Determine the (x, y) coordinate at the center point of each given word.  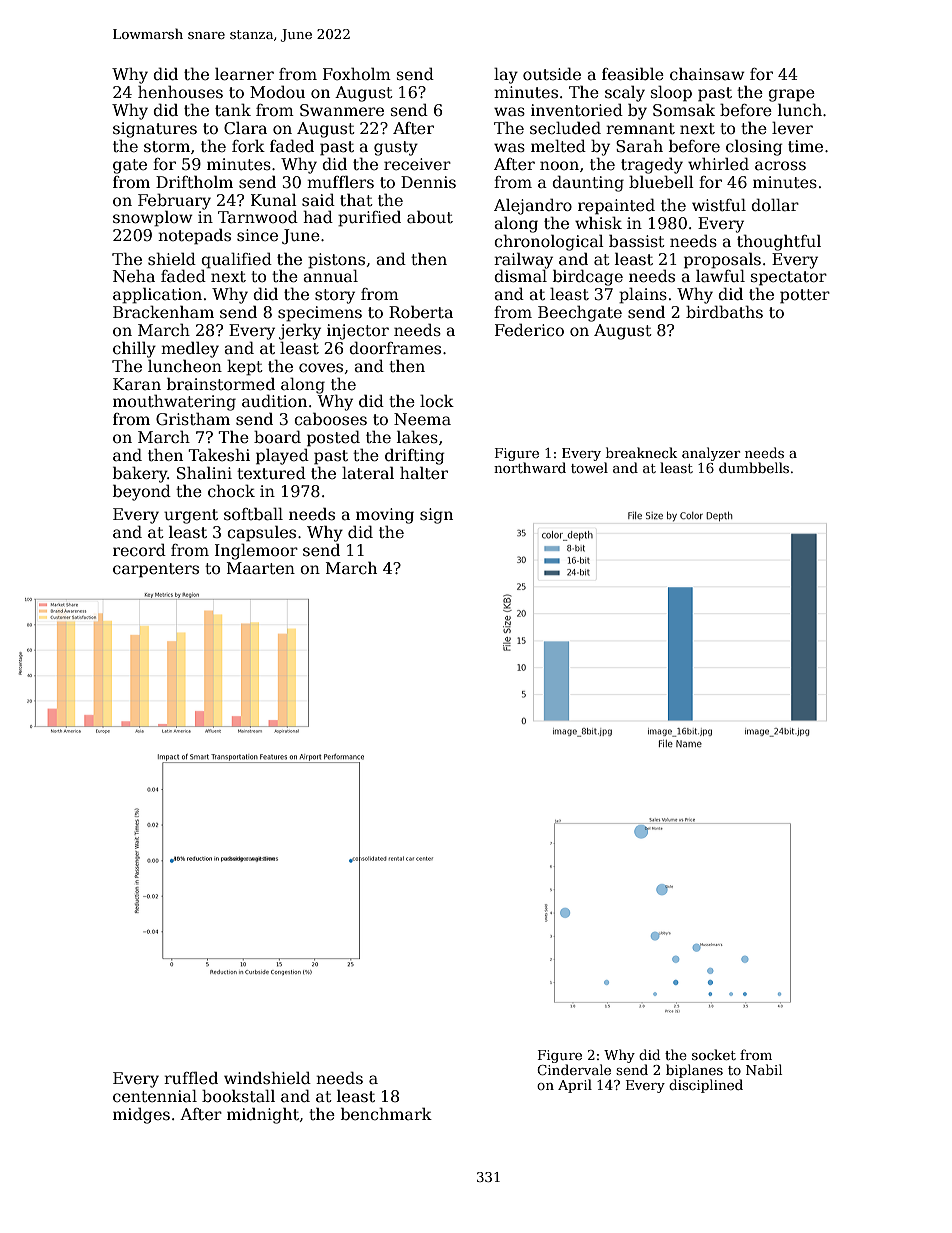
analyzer (711, 454)
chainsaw (707, 74)
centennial (155, 1096)
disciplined (706, 1086)
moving (385, 516)
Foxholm (357, 73)
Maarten (261, 568)
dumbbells (754, 467)
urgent (191, 516)
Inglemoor (256, 552)
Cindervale (574, 1069)
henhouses (180, 92)
